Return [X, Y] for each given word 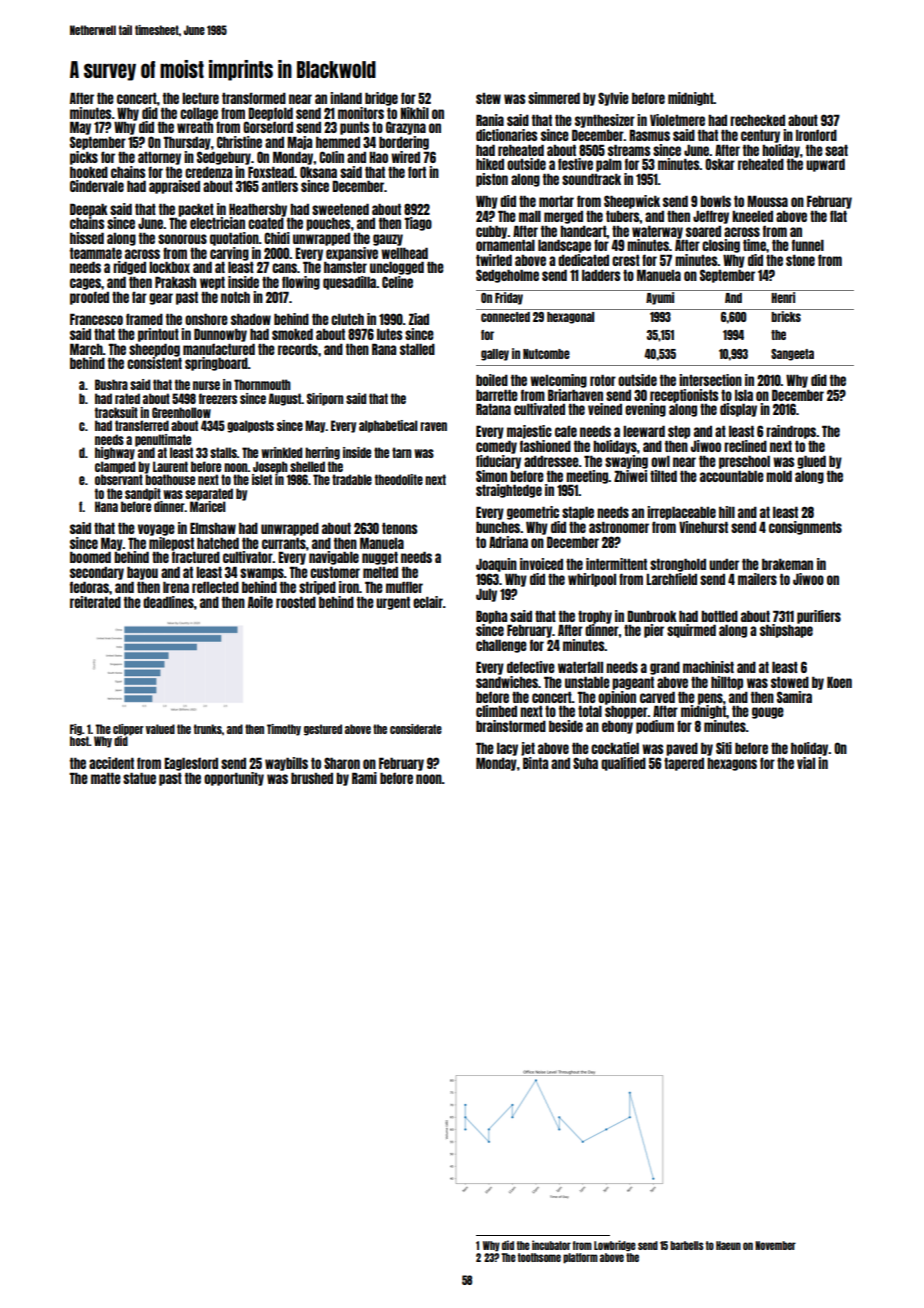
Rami [364, 778]
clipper [128, 730]
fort [417, 172]
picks [84, 158]
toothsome [539, 1257]
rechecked [757, 120]
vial [806, 763]
